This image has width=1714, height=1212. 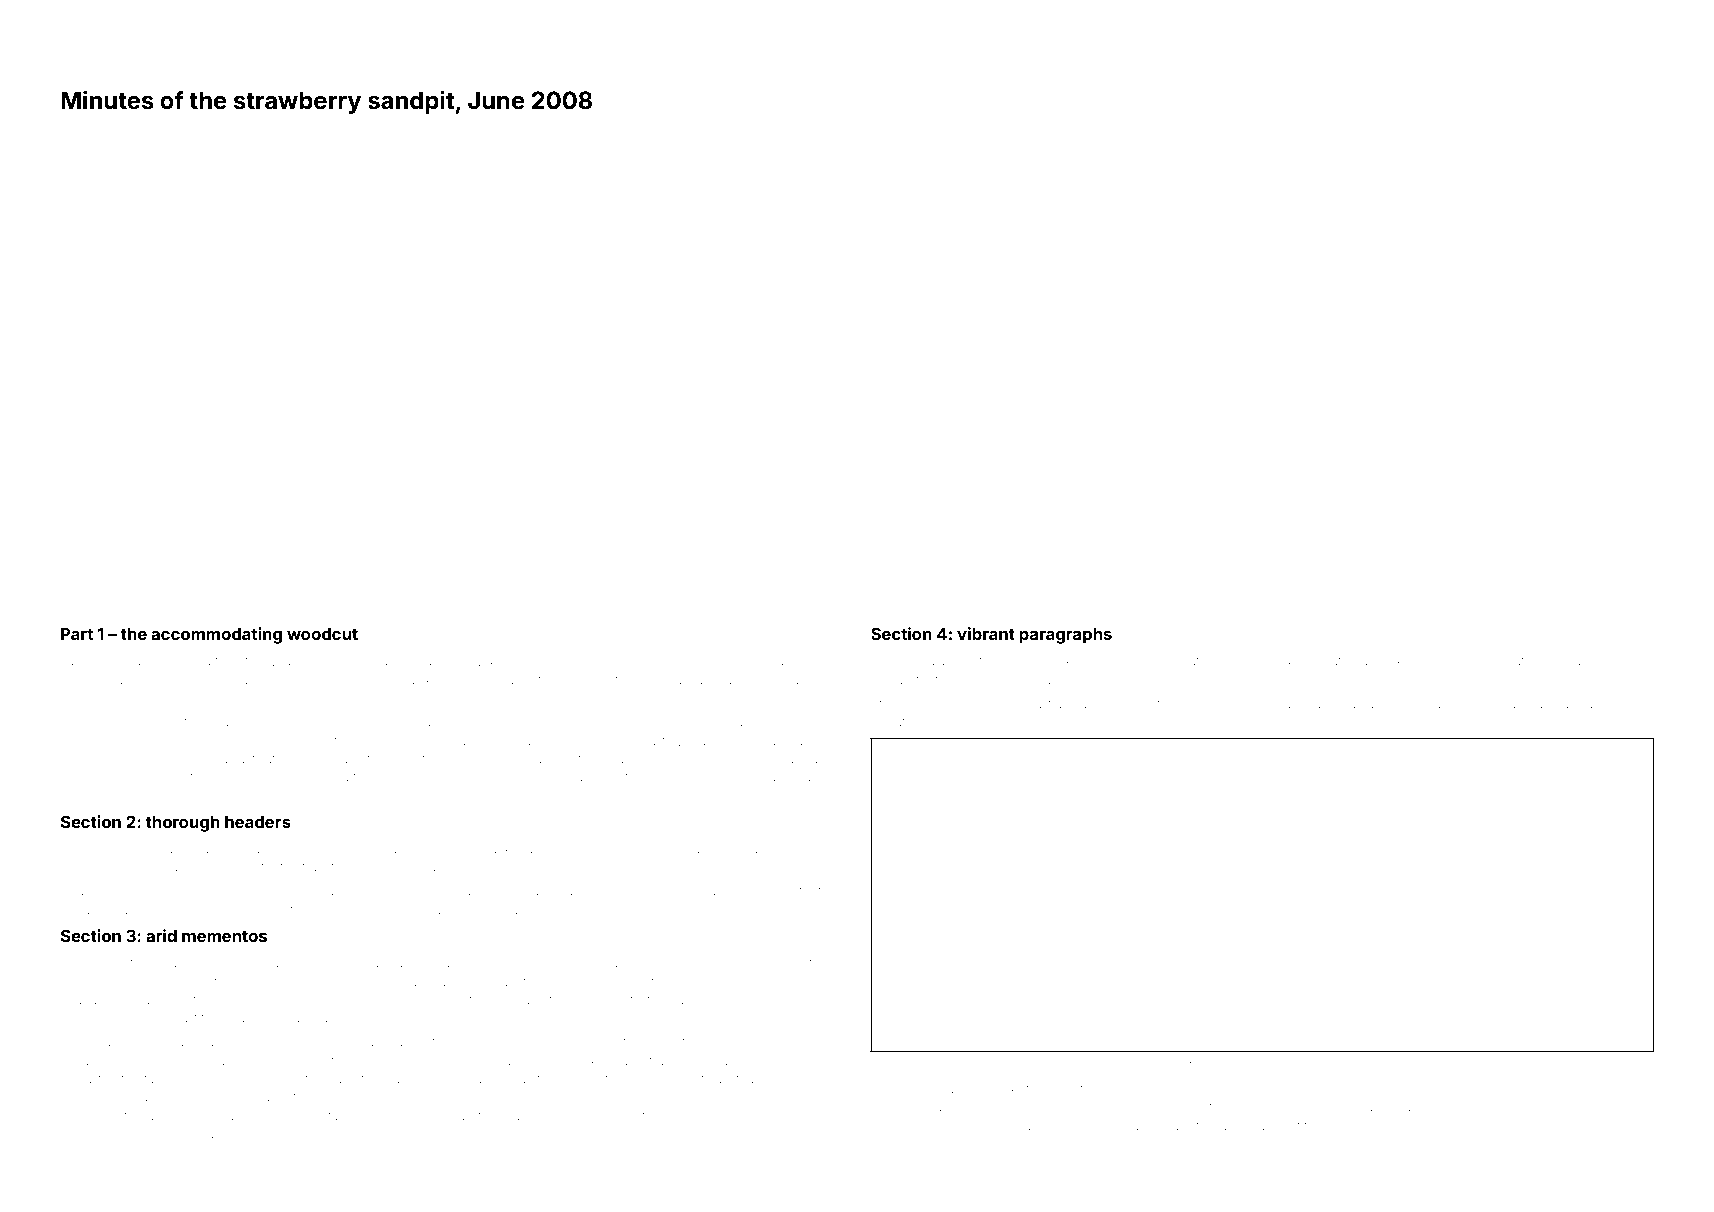 What do you see at coordinates (1510, 661) in the image?
I see `marinated` at bounding box center [1510, 661].
